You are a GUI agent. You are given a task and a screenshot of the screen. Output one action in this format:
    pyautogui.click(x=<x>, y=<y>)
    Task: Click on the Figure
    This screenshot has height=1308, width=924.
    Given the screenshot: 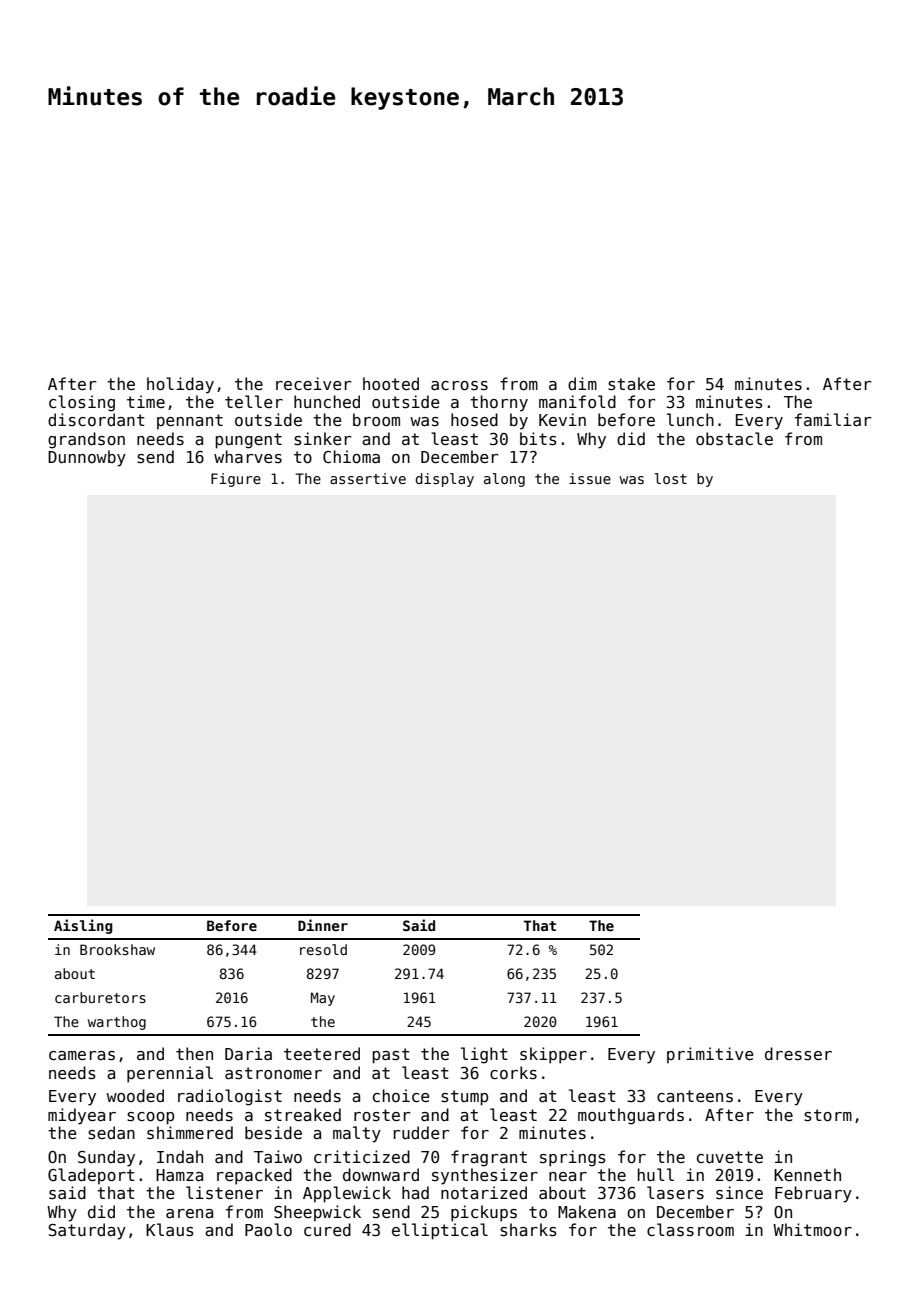 What is the action you would take?
    pyautogui.click(x=236, y=480)
